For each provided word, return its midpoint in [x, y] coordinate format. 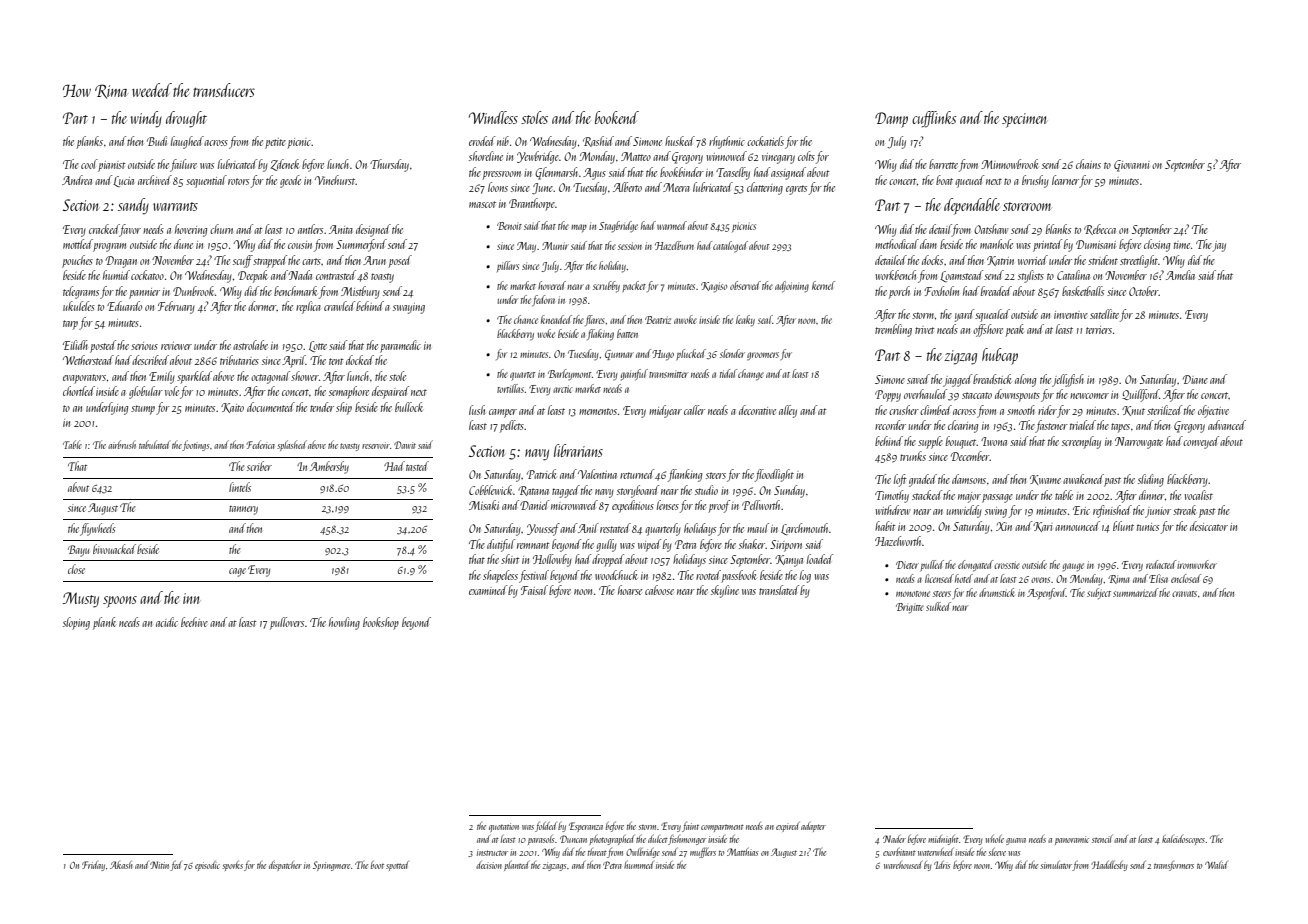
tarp [70, 325]
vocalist [1198, 495]
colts [806, 156]
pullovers [287, 623]
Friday [93, 866]
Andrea [77, 180]
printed [1047, 245]
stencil [1102, 839]
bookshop [381, 623]
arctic [563, 389]
